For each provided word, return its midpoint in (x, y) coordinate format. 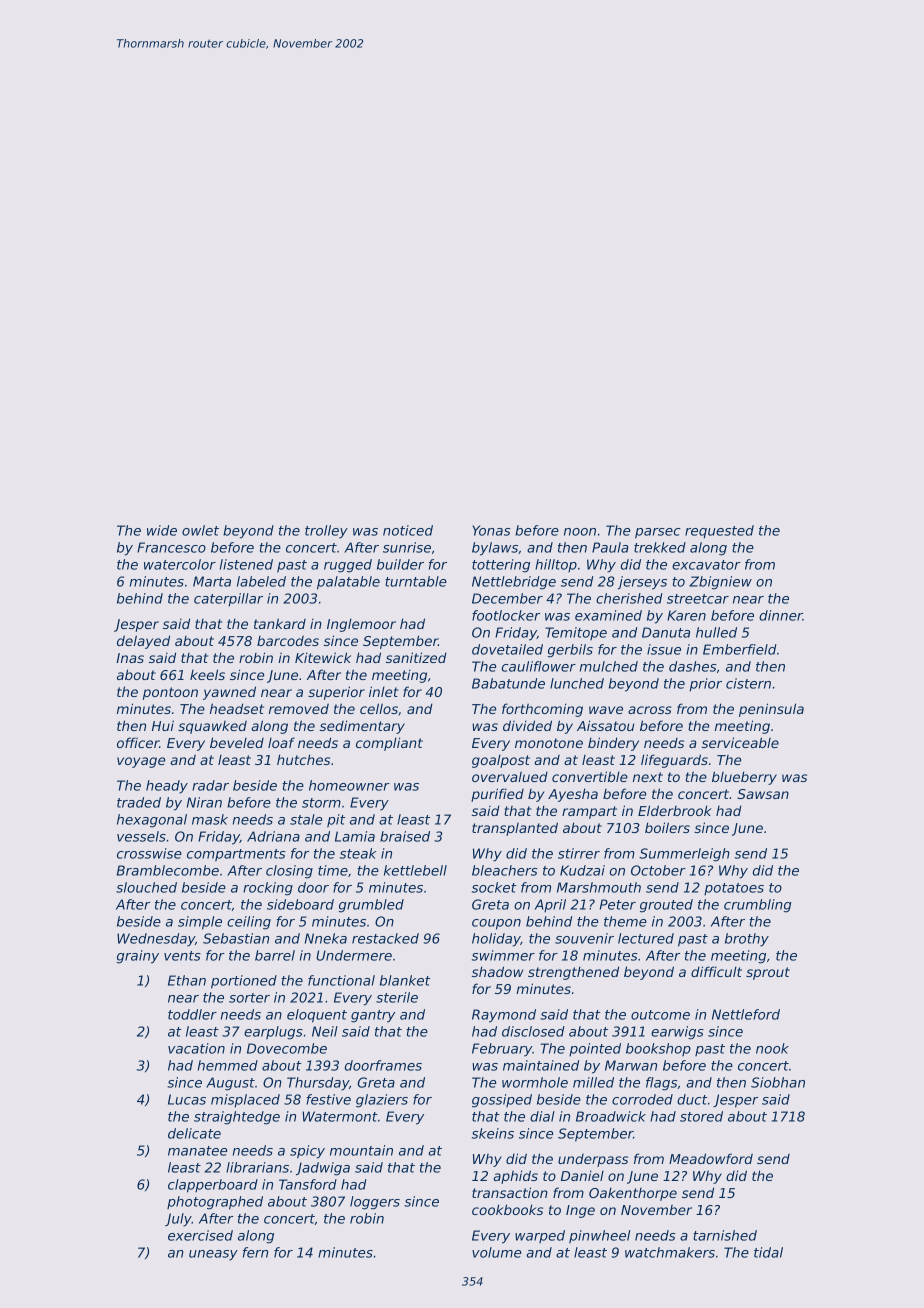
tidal (768, 1252)
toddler (192, 1014)
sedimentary (362, 727)
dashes (693, 666)
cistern (748, 683)
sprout (768, 973)
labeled (261, 581)
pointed (595, 1049)
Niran (204, 802)
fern (255, 1252)
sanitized (416, 657)
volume (496, 1252)
